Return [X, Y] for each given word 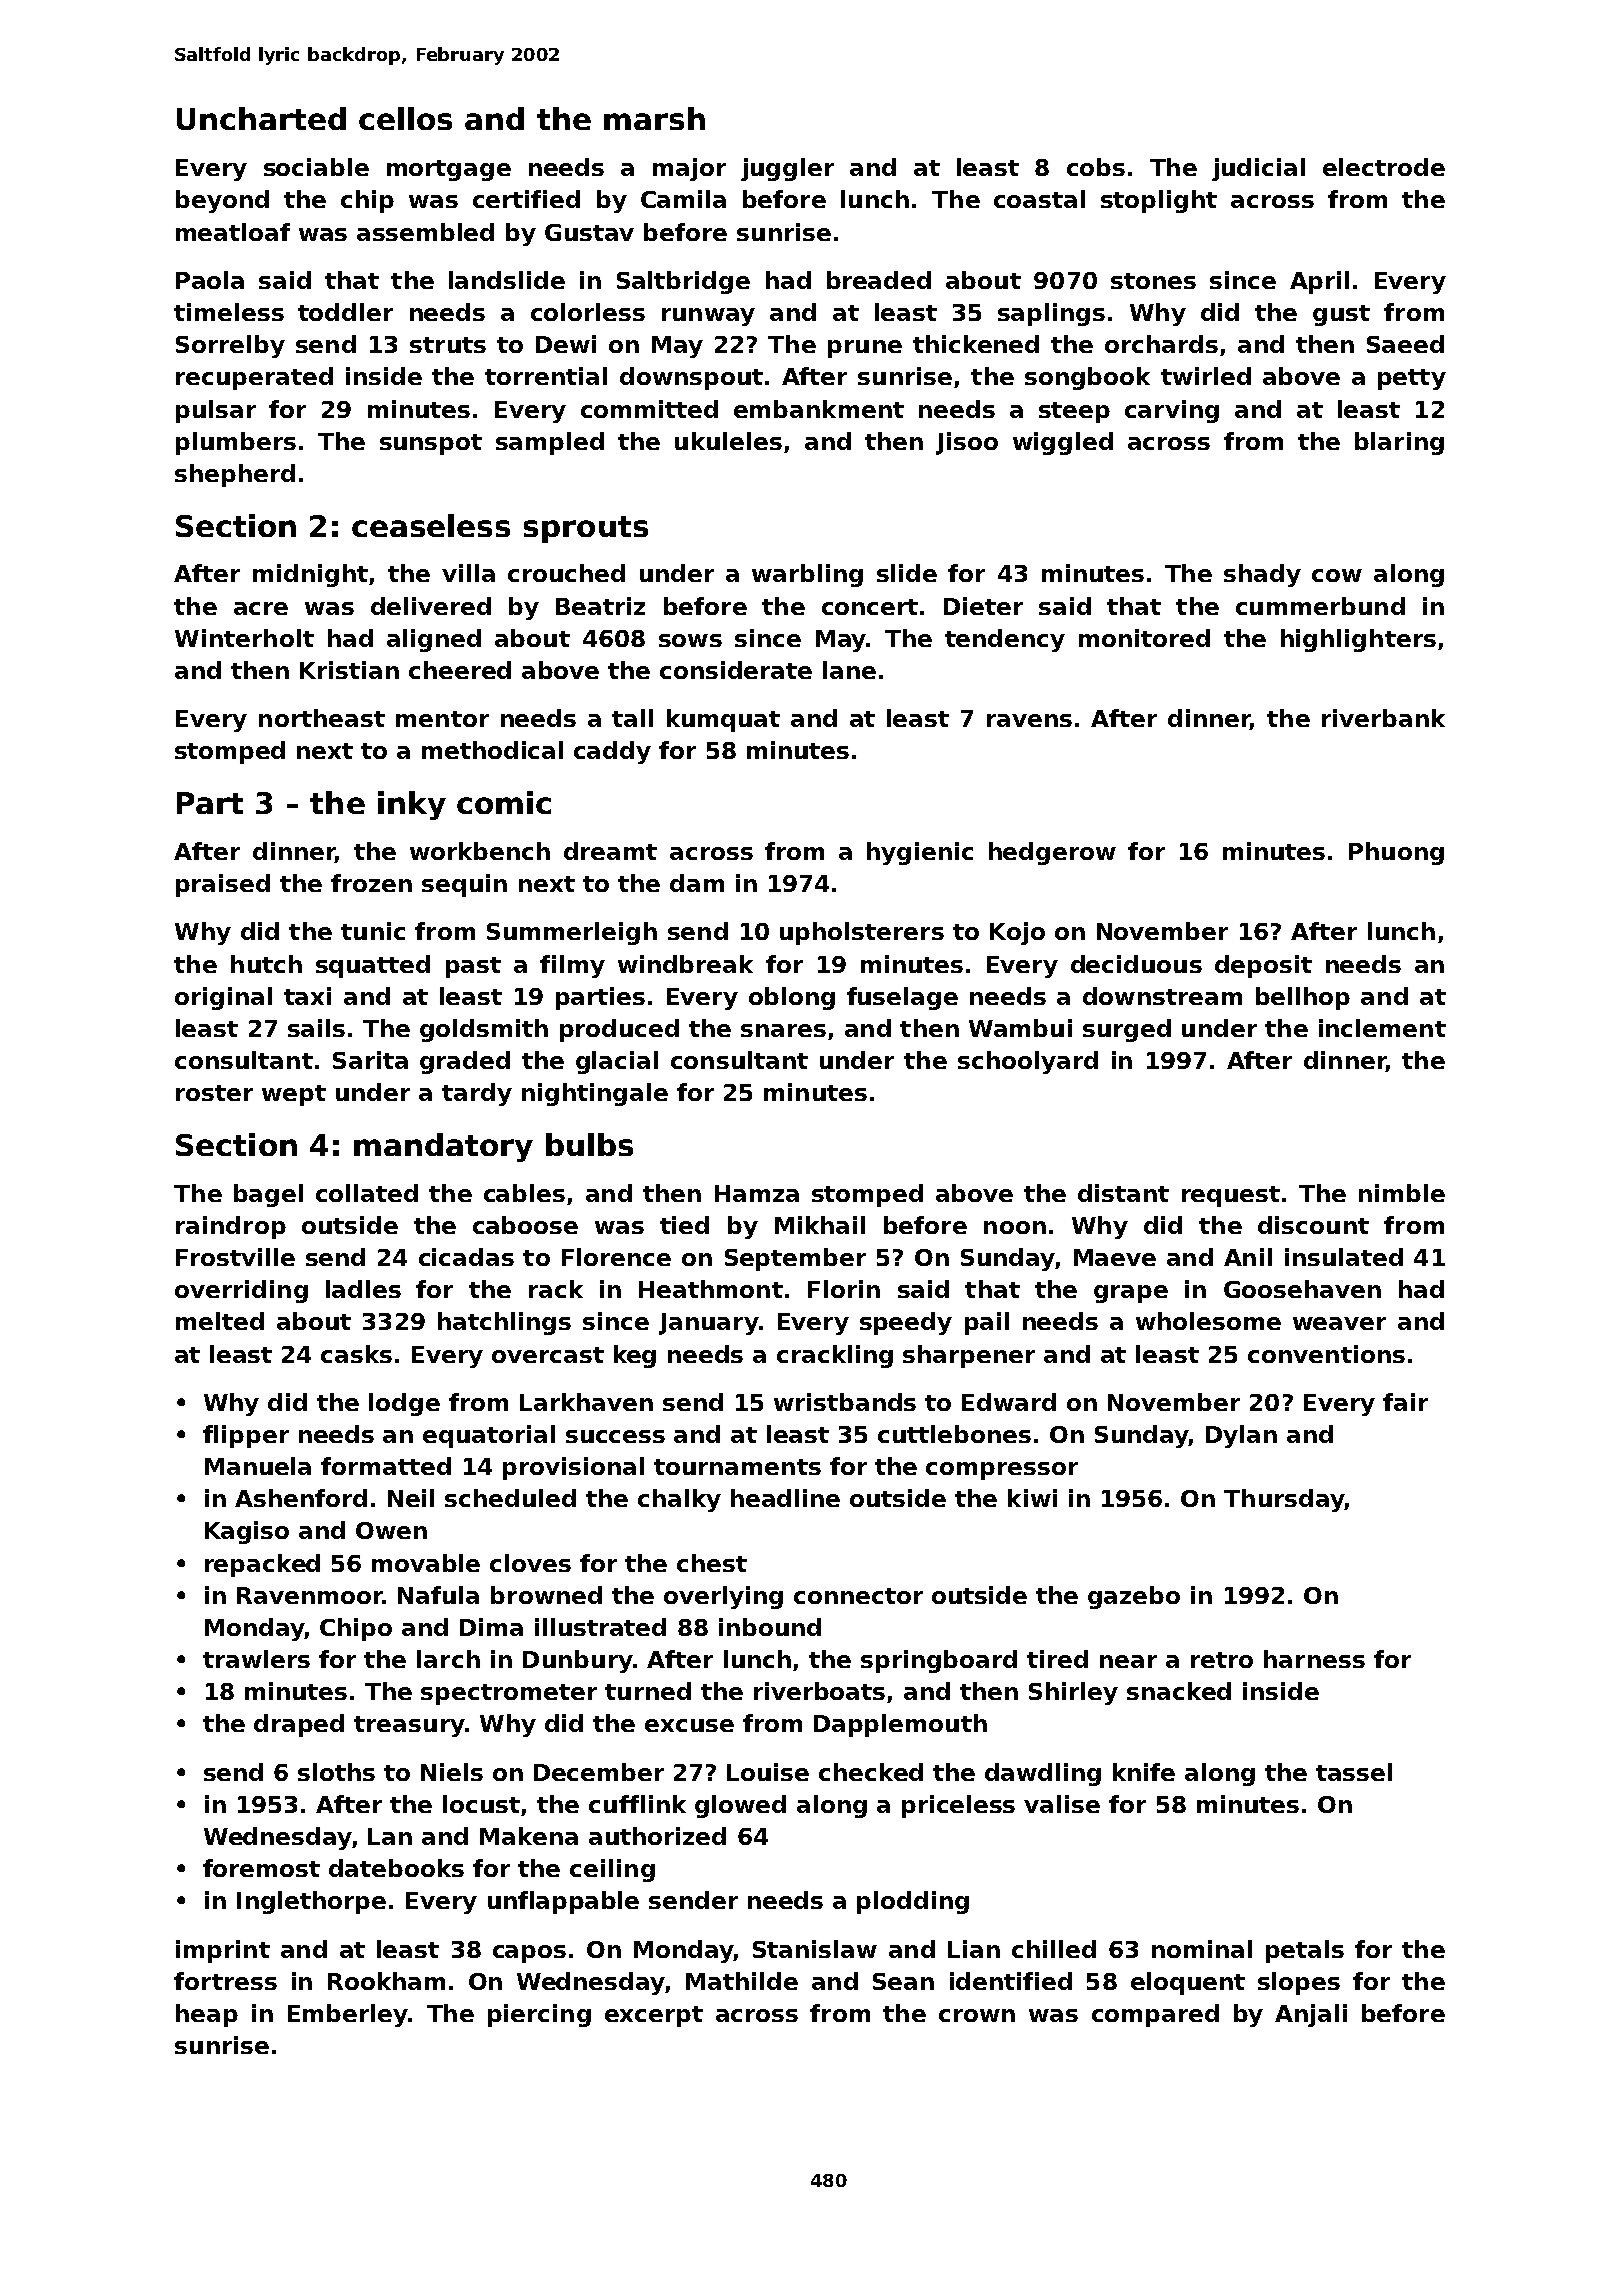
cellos [405, 118]
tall [632, 718]
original [223, 998]
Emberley [348, 2015]
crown [977, 2015]
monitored [1144, 638]
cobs [1096, 167]
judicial [1258, 169]
